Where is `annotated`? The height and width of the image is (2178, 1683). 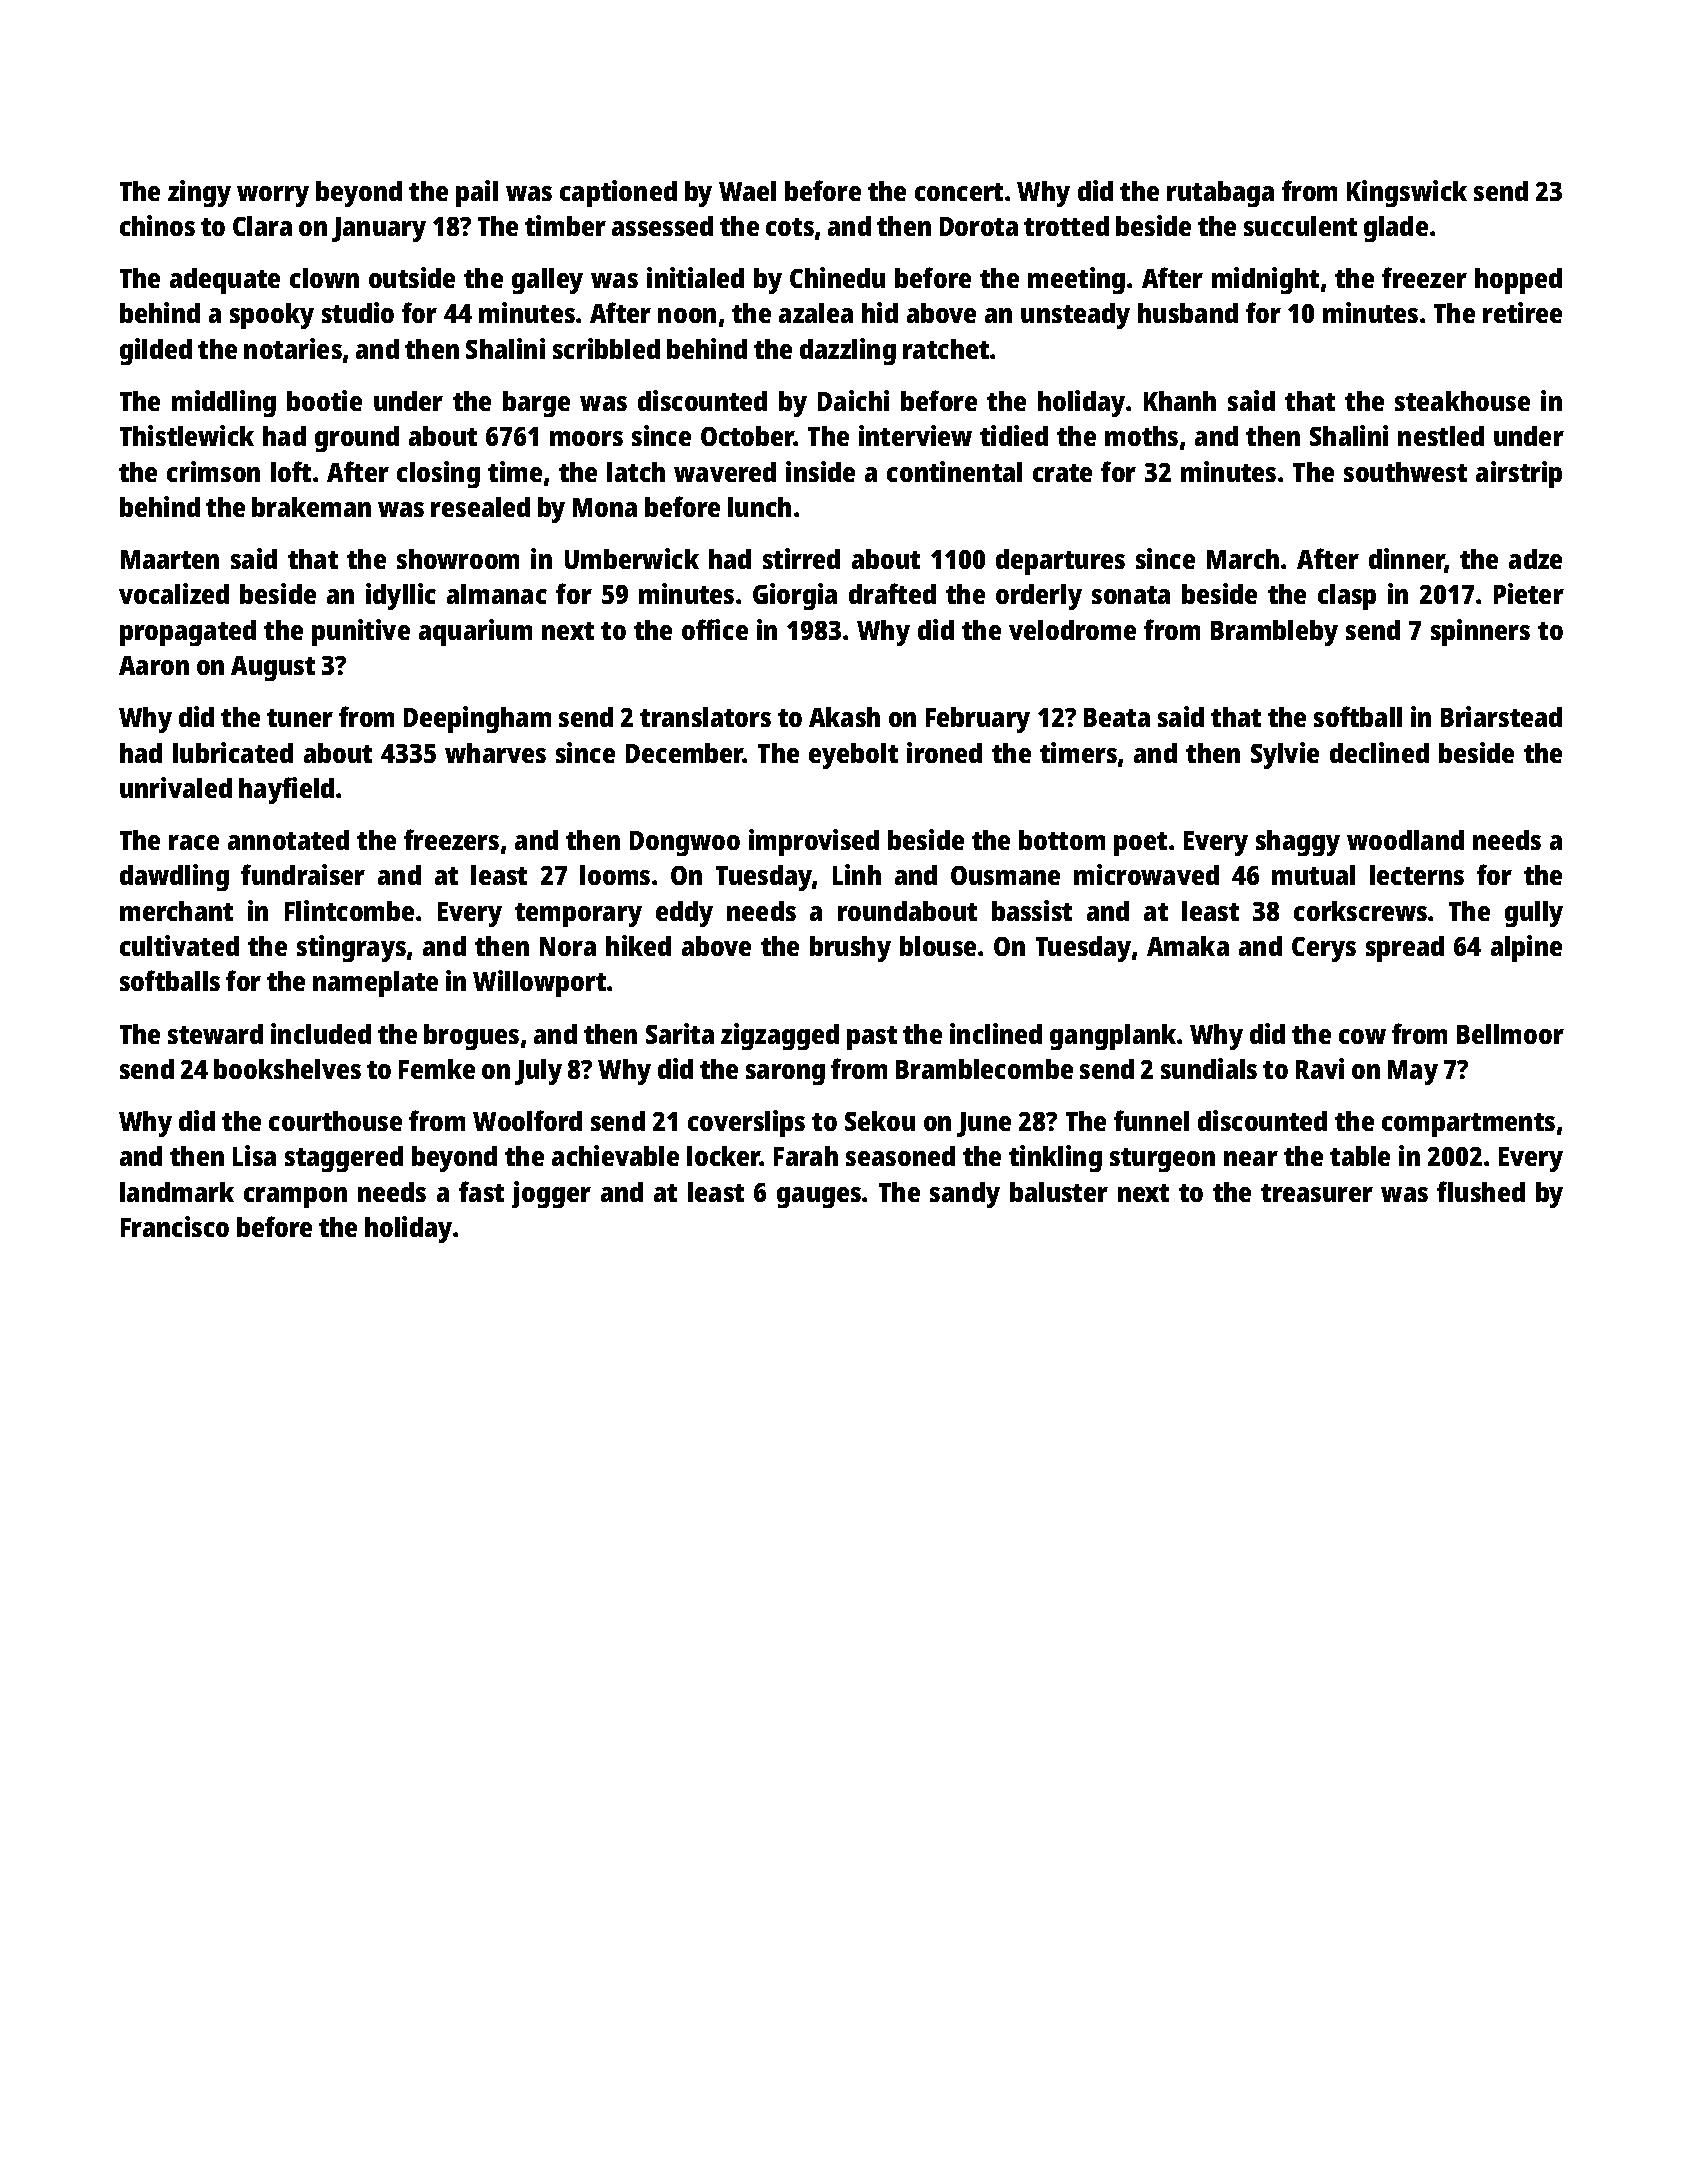
annotated is located at coordinates (288, 840).
